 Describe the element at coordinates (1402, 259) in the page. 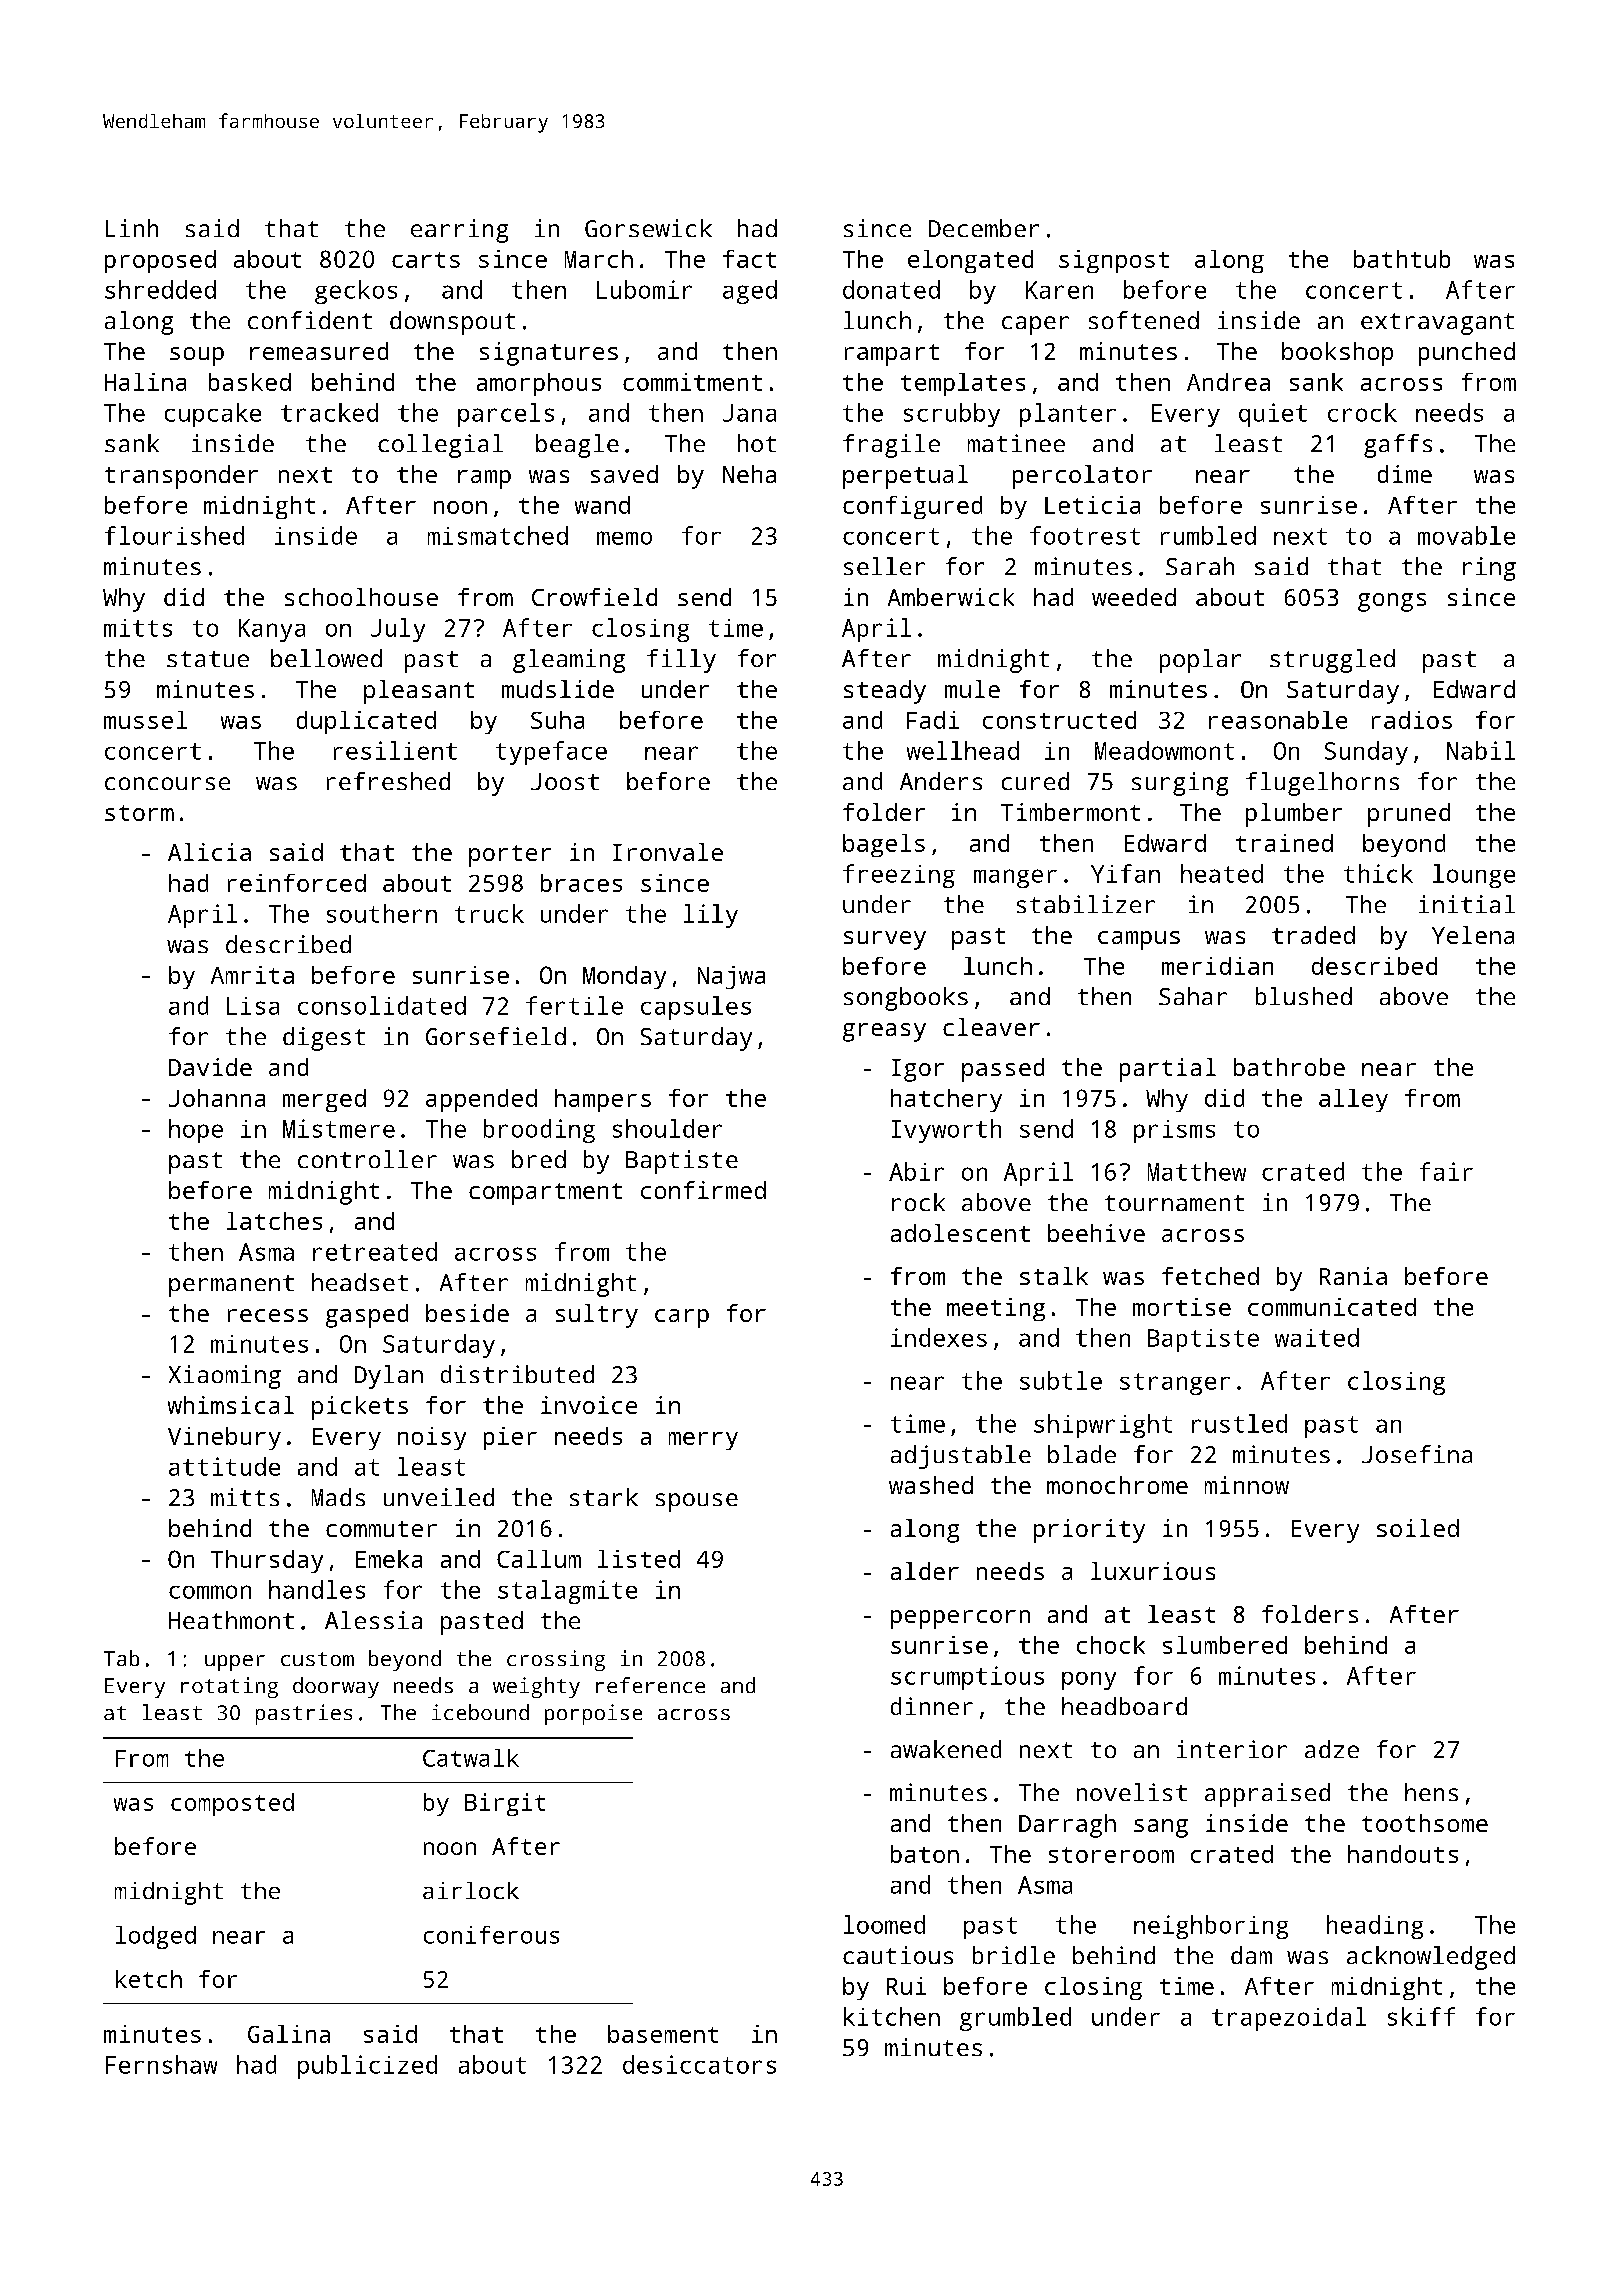

I see `bathtub` at that location.
